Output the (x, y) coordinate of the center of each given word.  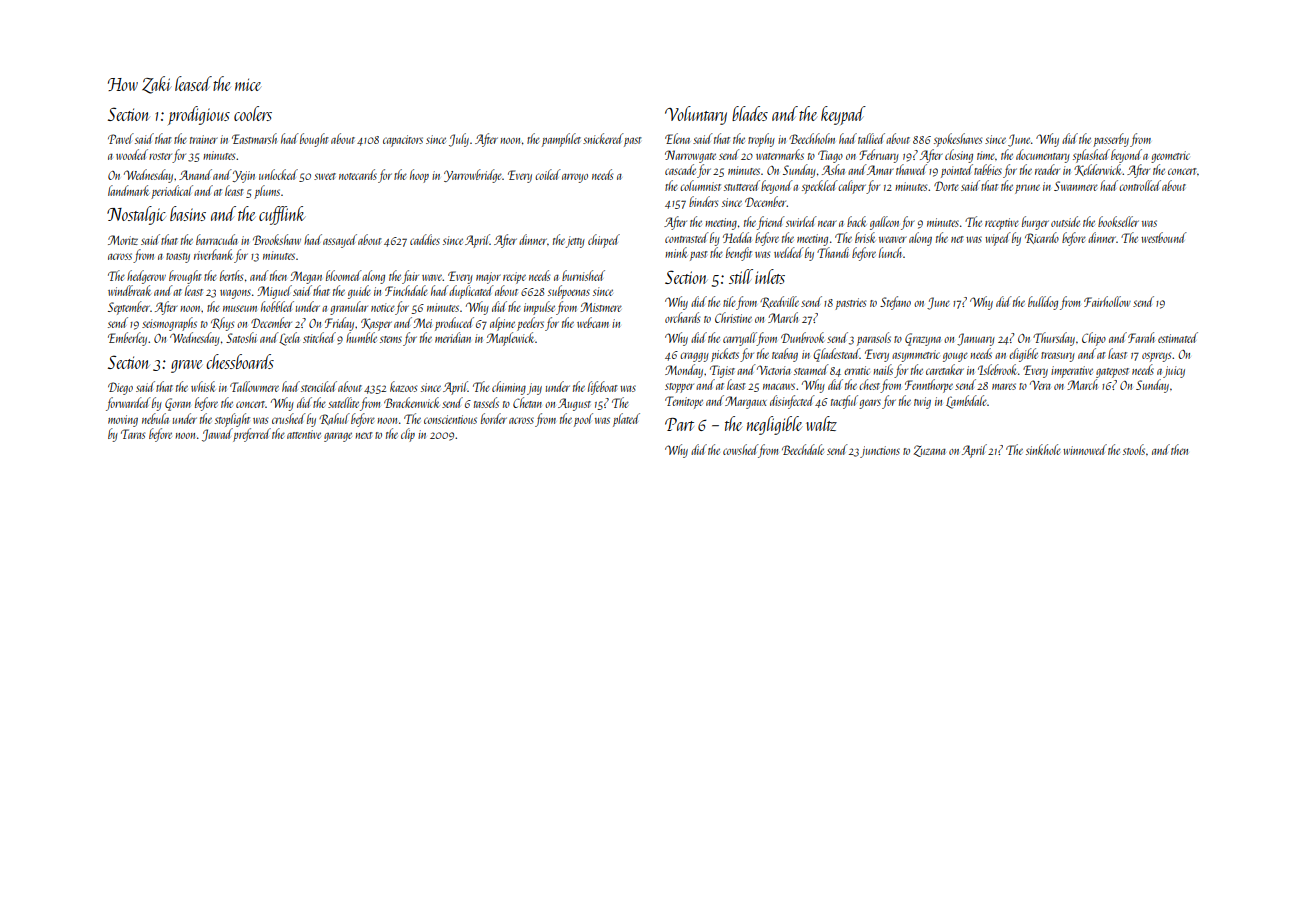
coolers (253, 113)
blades (750, 113)
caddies (425, 239)
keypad (843, 115)
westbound (1164, 237)
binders (703, 201)
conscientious (450, 419)
